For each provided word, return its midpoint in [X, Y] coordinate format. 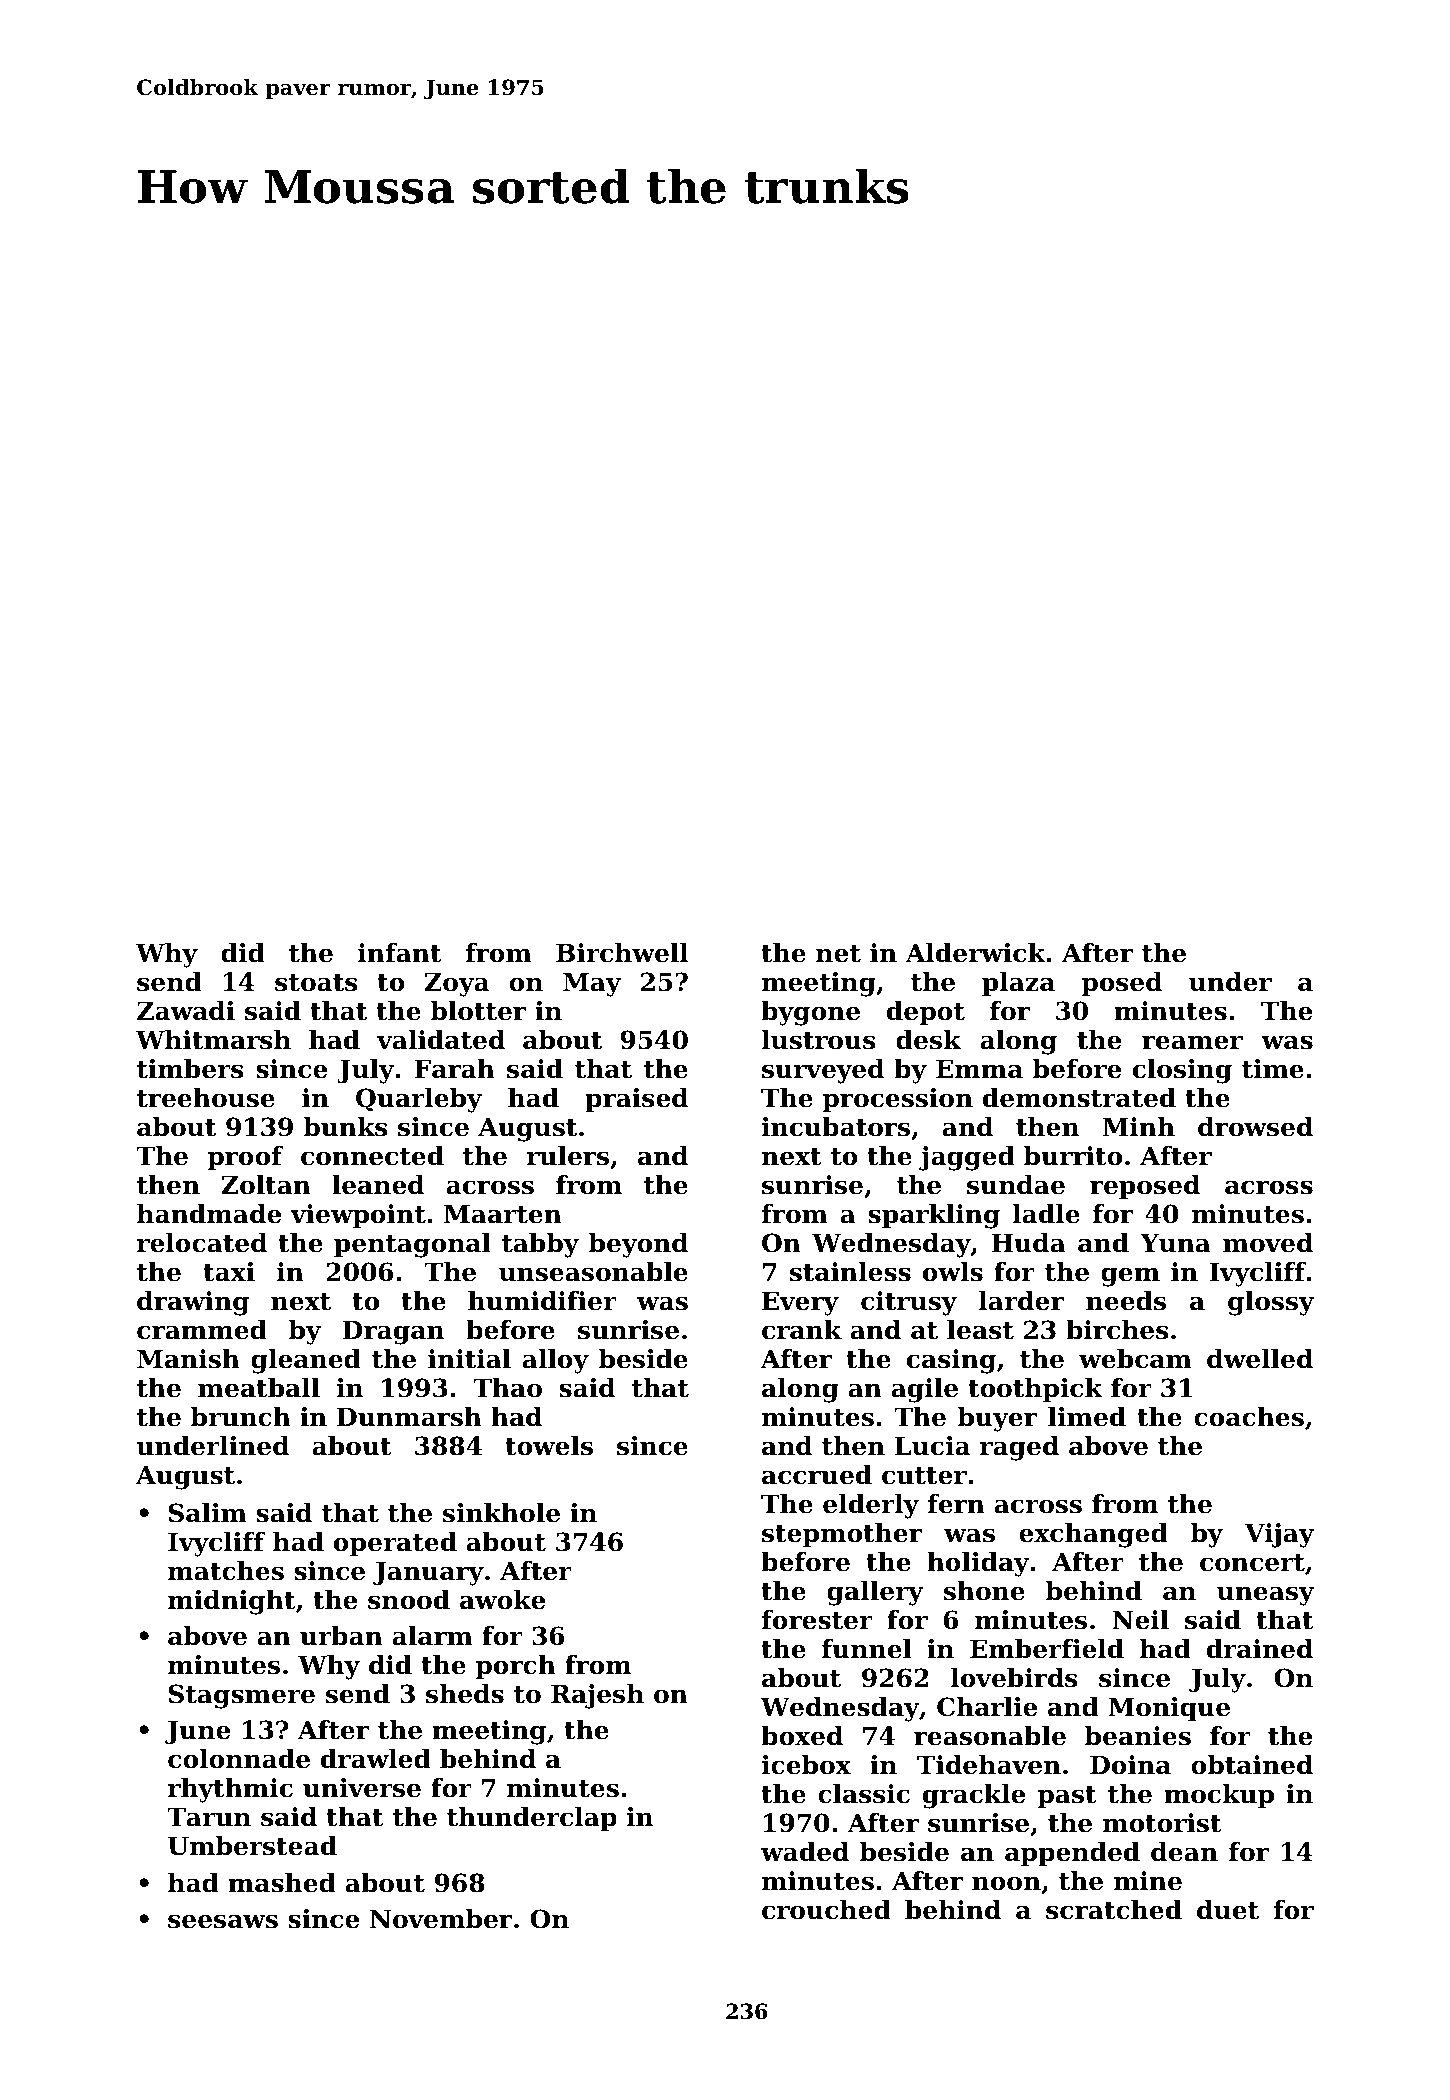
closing [1182, 1071]
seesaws [223, 1921]
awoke [502, 1600]
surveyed [823, 1071]
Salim [208, 1513]
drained [1260, 1649]
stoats [316, 983]
